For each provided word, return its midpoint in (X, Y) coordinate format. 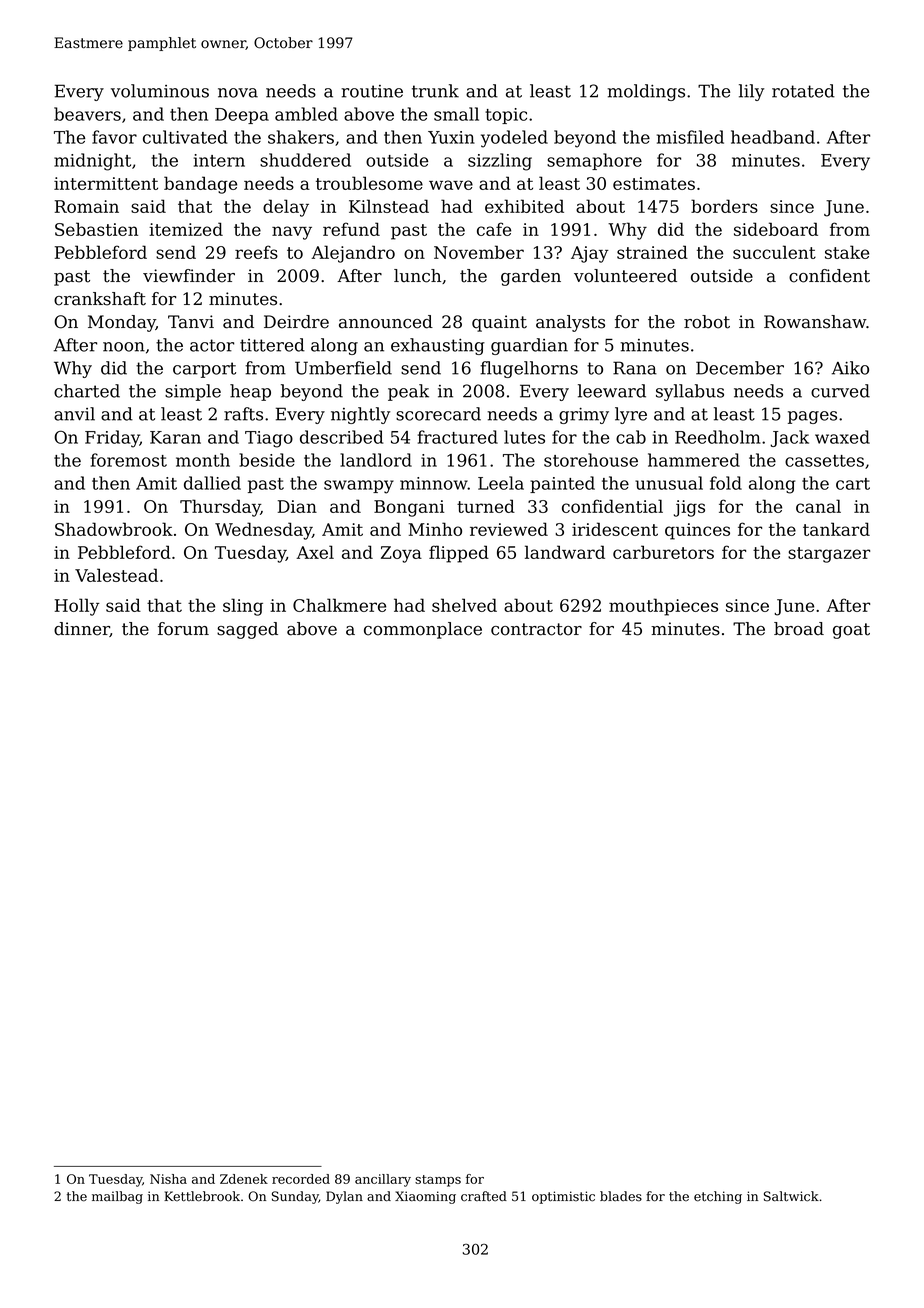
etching (718, 1197)
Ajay (590, 254)
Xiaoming (425, 1197)
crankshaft (100, 299)
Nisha (168, 1179)
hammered (694, 460)
